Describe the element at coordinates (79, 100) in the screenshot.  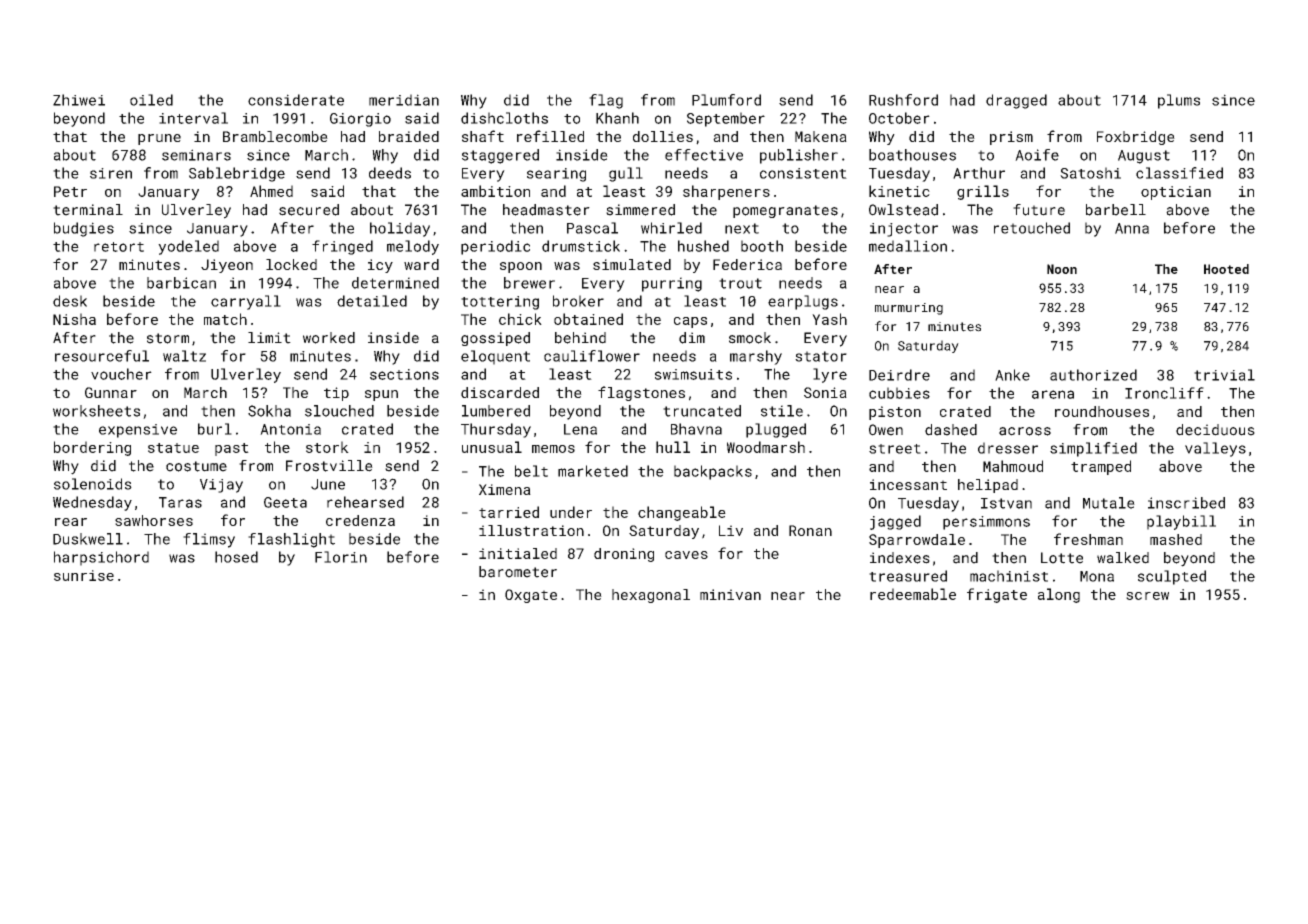
I see `Zhiwei` at that location.
